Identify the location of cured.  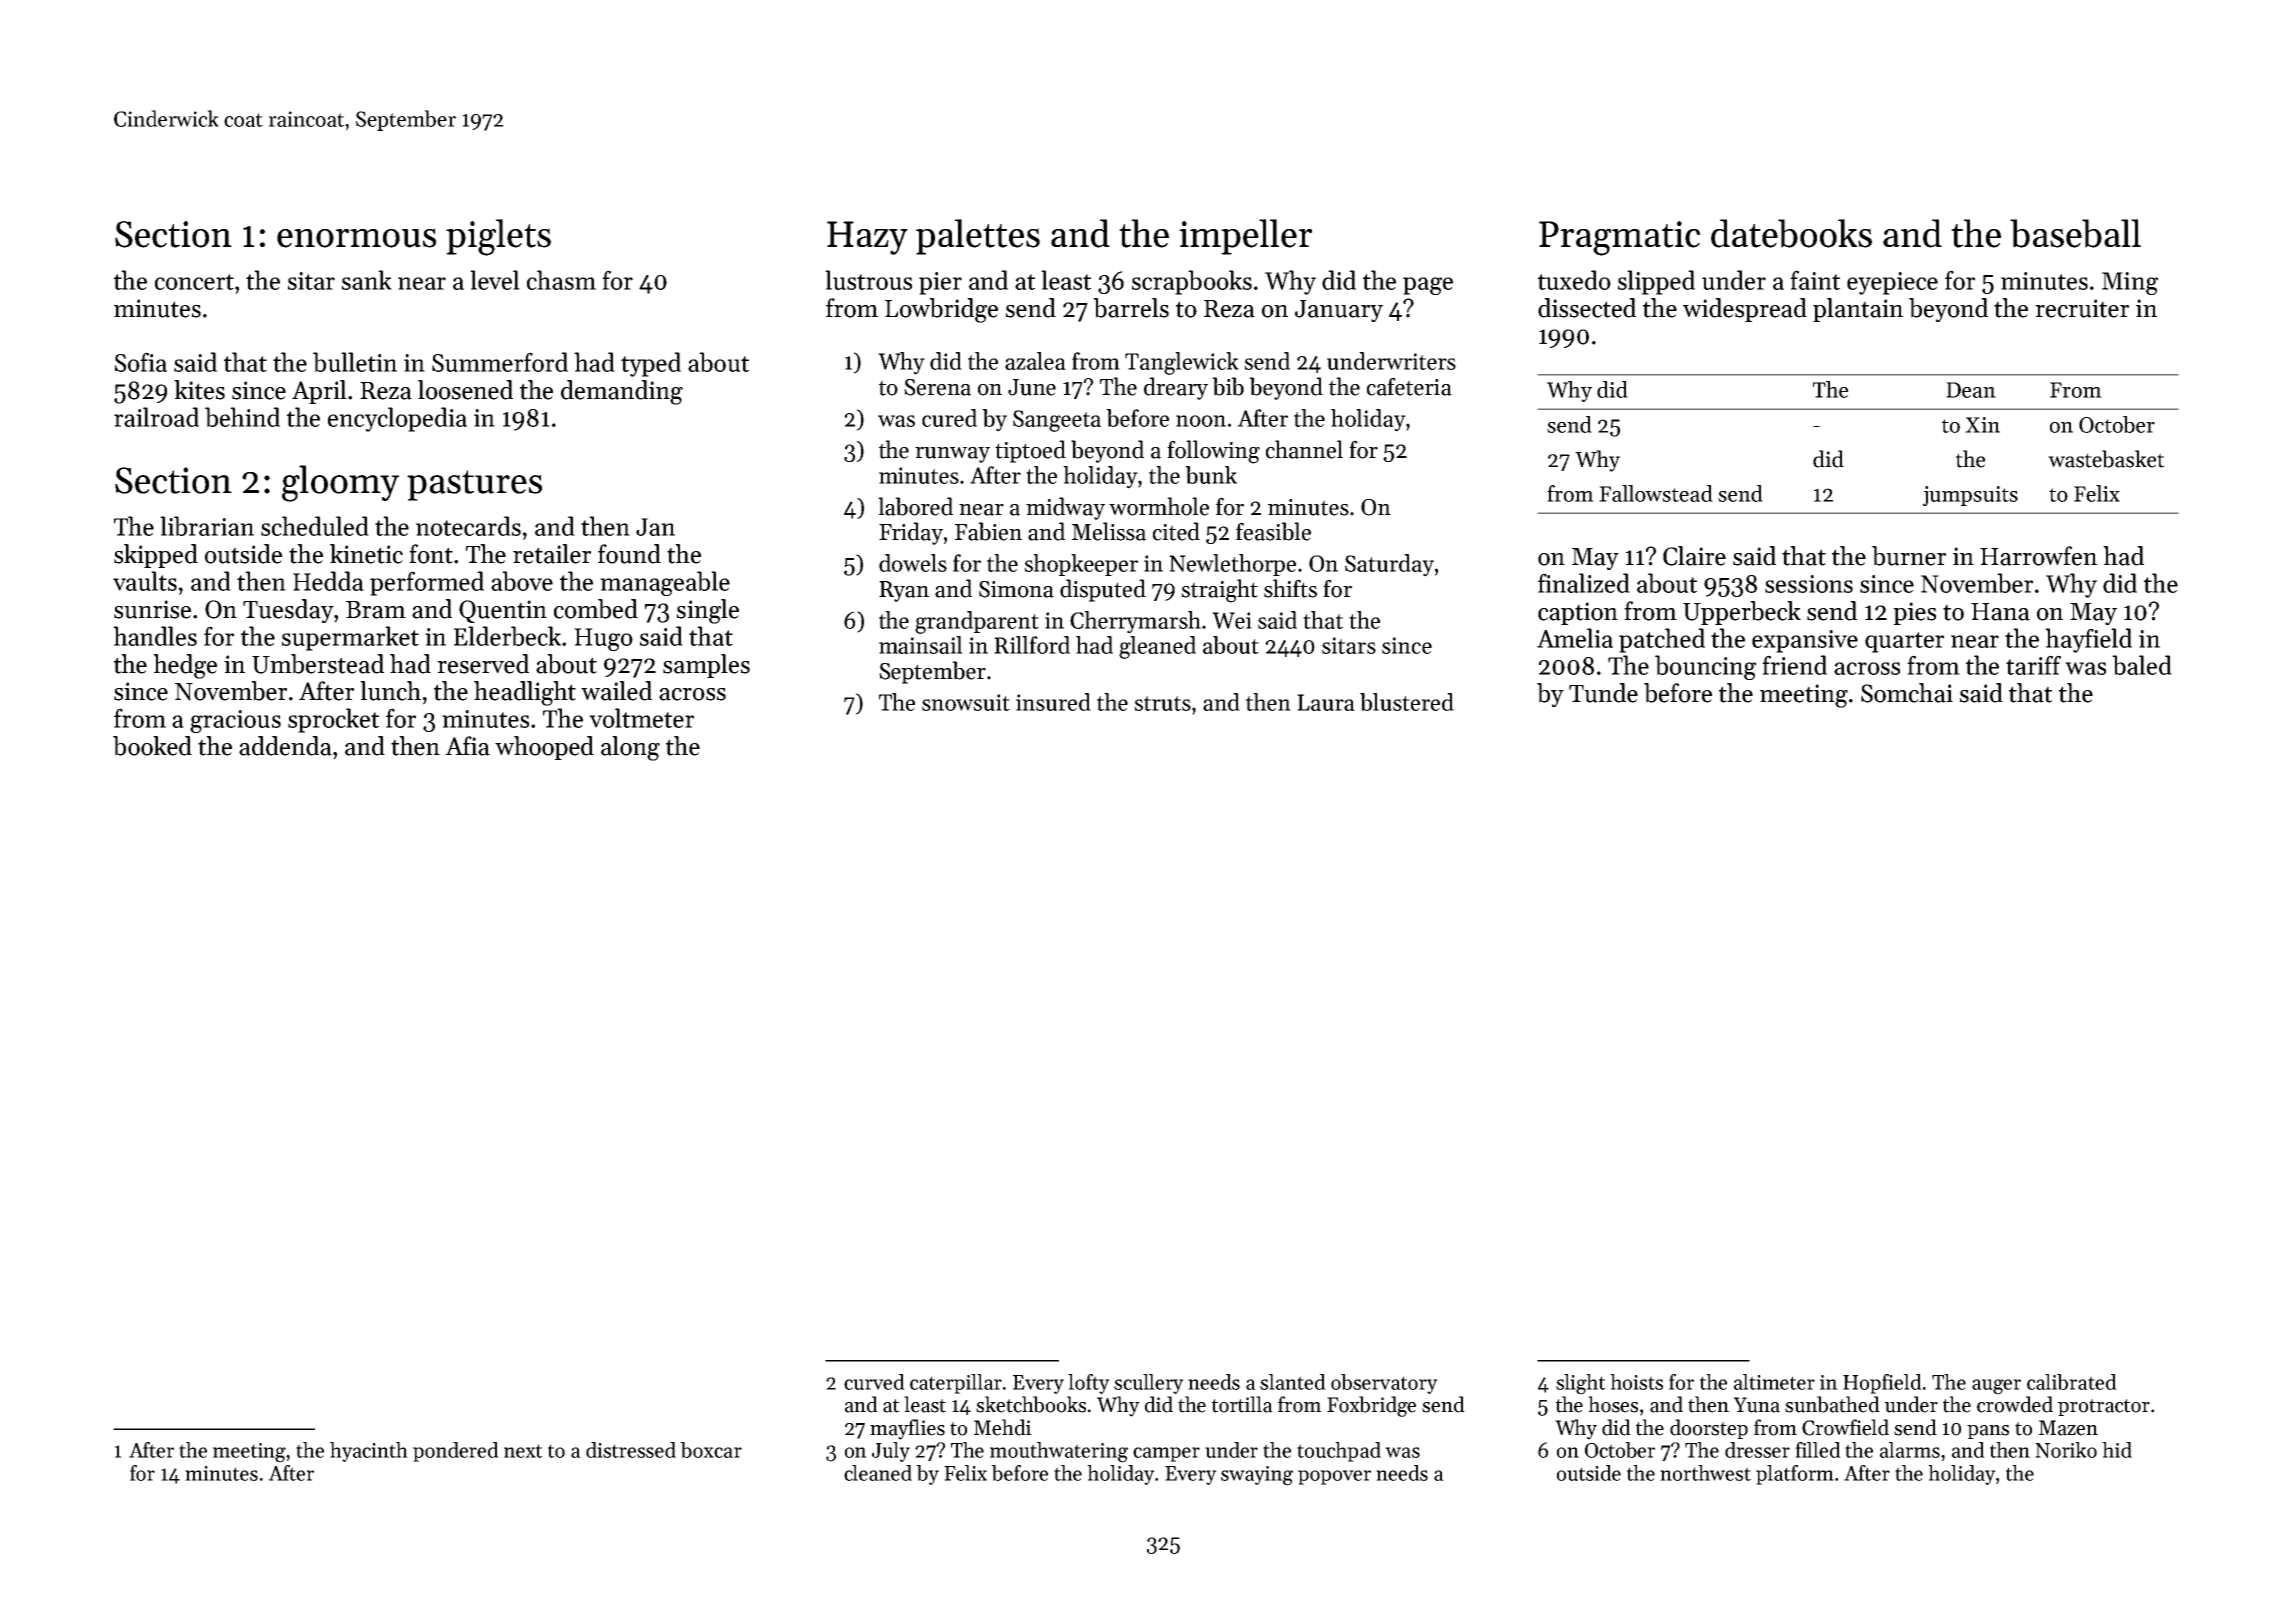
(949, 418).
